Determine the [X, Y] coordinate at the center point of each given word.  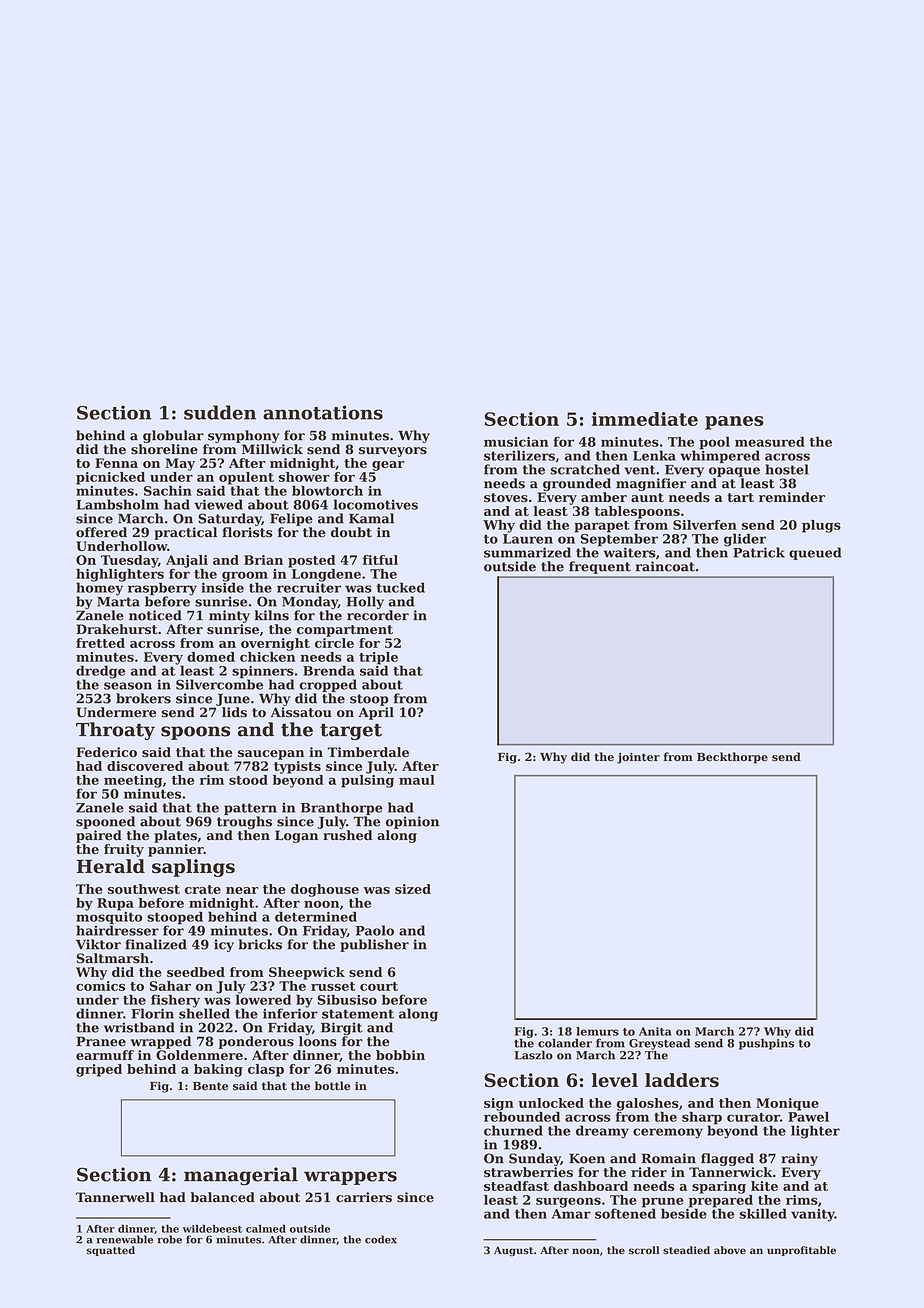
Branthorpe [342, 808]
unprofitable [801, 1251]
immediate [645, 419]
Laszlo [533, 1055]
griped [99, 1070]
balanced [223, 1197]
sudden [220, 412]
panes [734, 423]
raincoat [665, 566]
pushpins [766, 1044]
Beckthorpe [732, 758]
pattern [250, 809]
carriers [364, 1197]
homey [99, 589]
